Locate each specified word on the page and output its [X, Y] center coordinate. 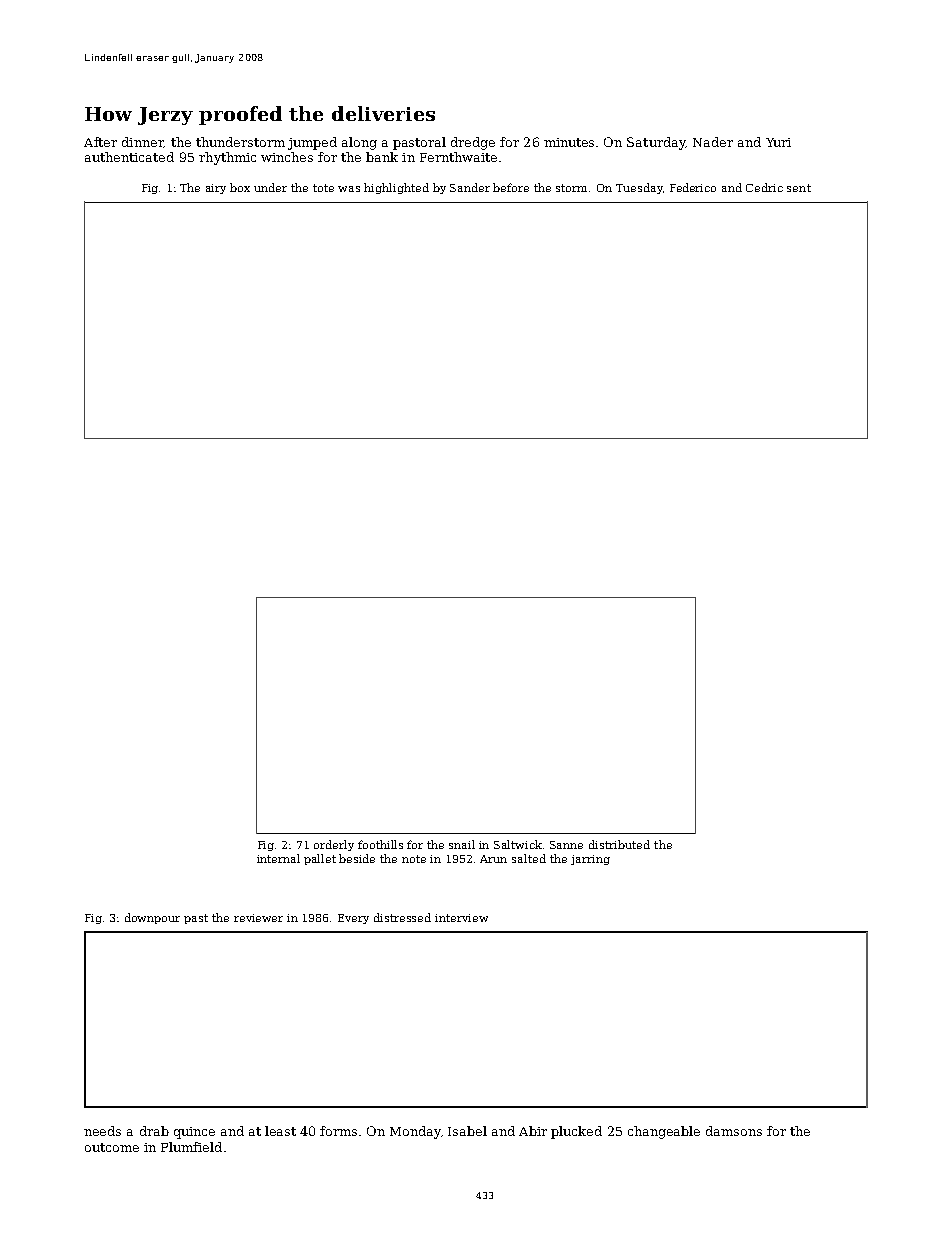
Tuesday [639, 188]
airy [216, 189]
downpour [152, 918]
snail [462, 844]
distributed [619, 844]
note [414, 859]
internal [278, 858]
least [280, 1131]
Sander [470, 187]
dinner [142, 142]
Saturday [656, 143]
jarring [590, 860]
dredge [473, 143]
